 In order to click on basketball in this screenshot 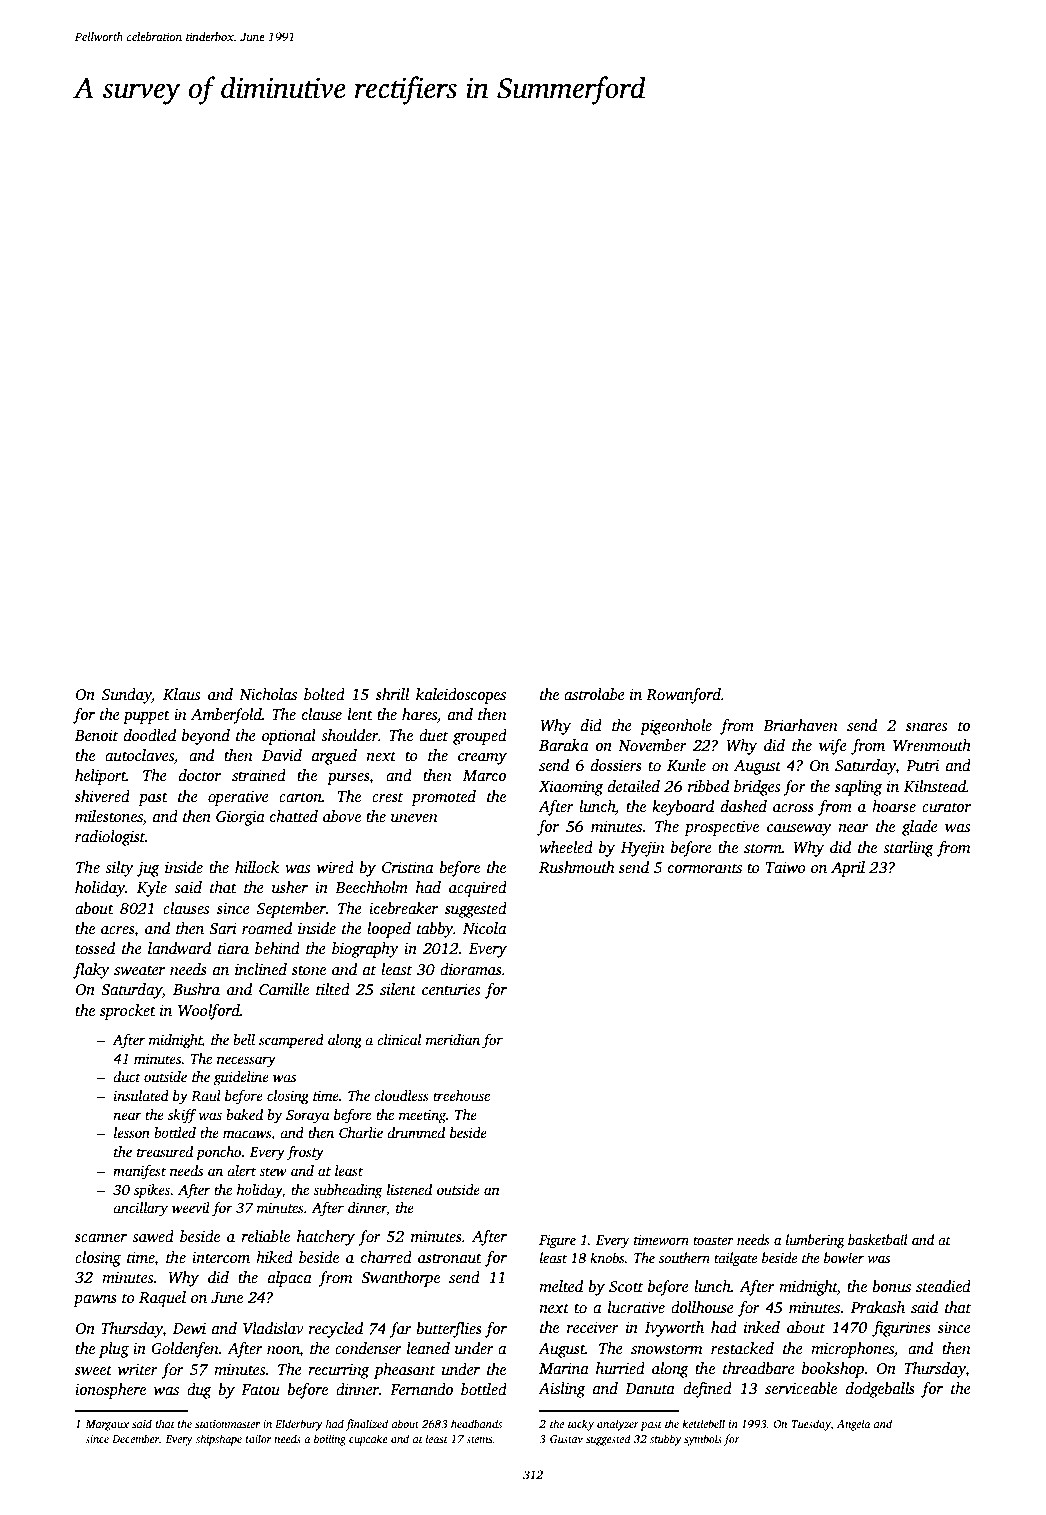, I will do `click(878, 1239)`.
